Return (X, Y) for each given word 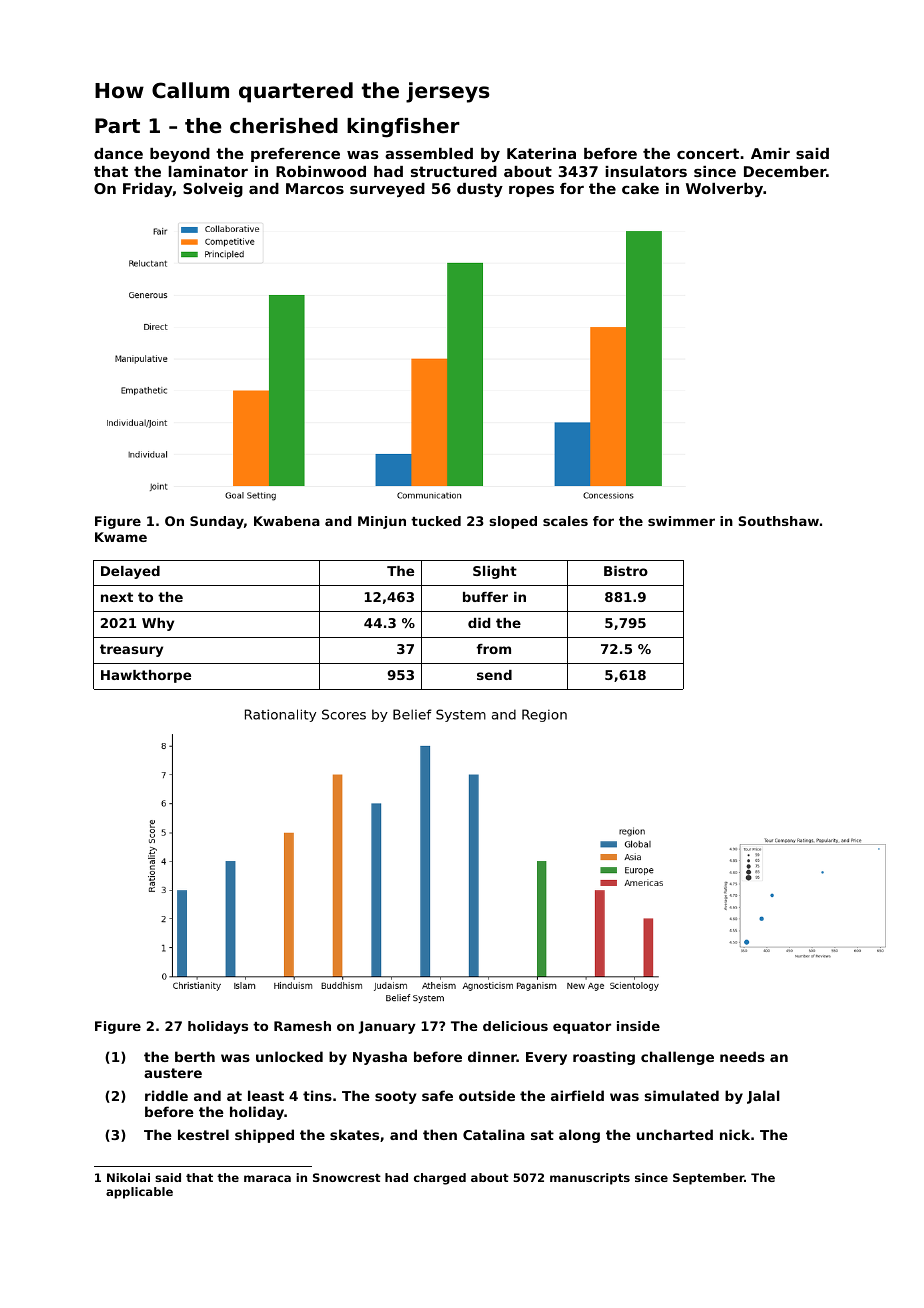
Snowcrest (347, 1177)
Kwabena (287, 521)
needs (742, 1056)
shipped (264, 1136)
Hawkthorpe (146, 676)
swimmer (681, 521)
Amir (770, 153)
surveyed (387, 190)
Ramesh (302, 1026)
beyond (180, 155)
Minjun (382, 522)
